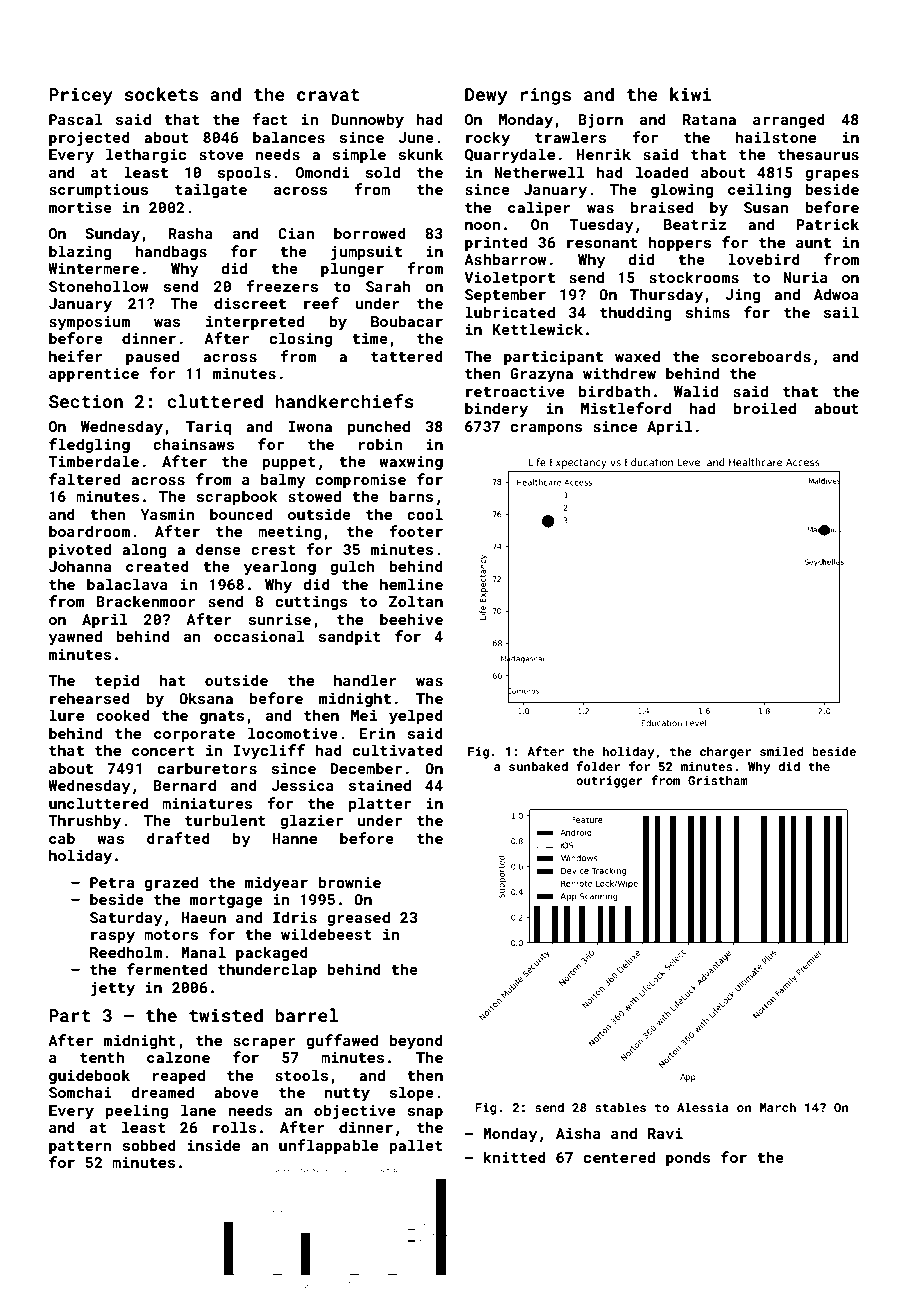 The image size is (908, 1316). I want to click on smiled, so click(782, 751).
